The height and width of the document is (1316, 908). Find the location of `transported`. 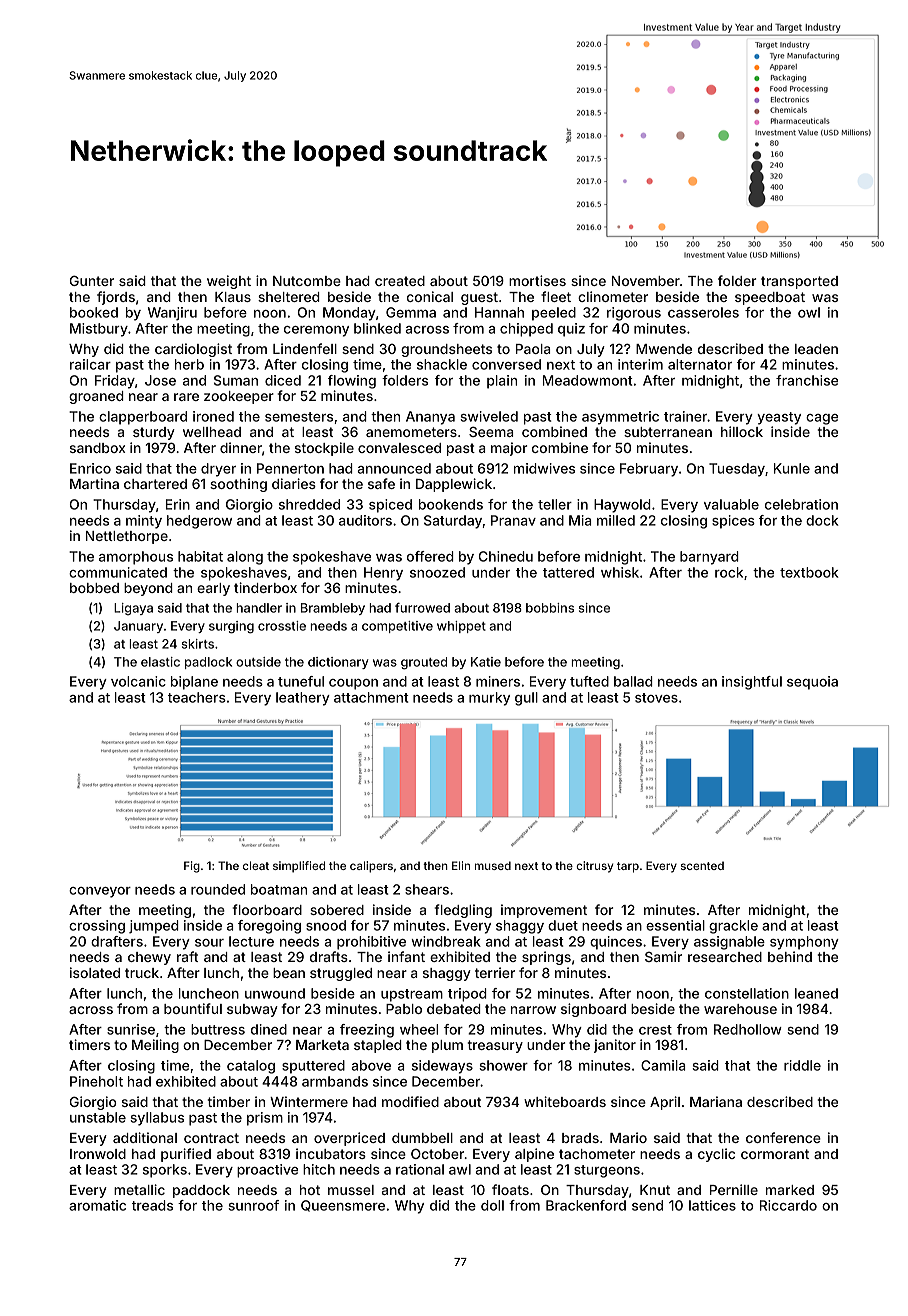

transported is located at coordinates (799, 282).
